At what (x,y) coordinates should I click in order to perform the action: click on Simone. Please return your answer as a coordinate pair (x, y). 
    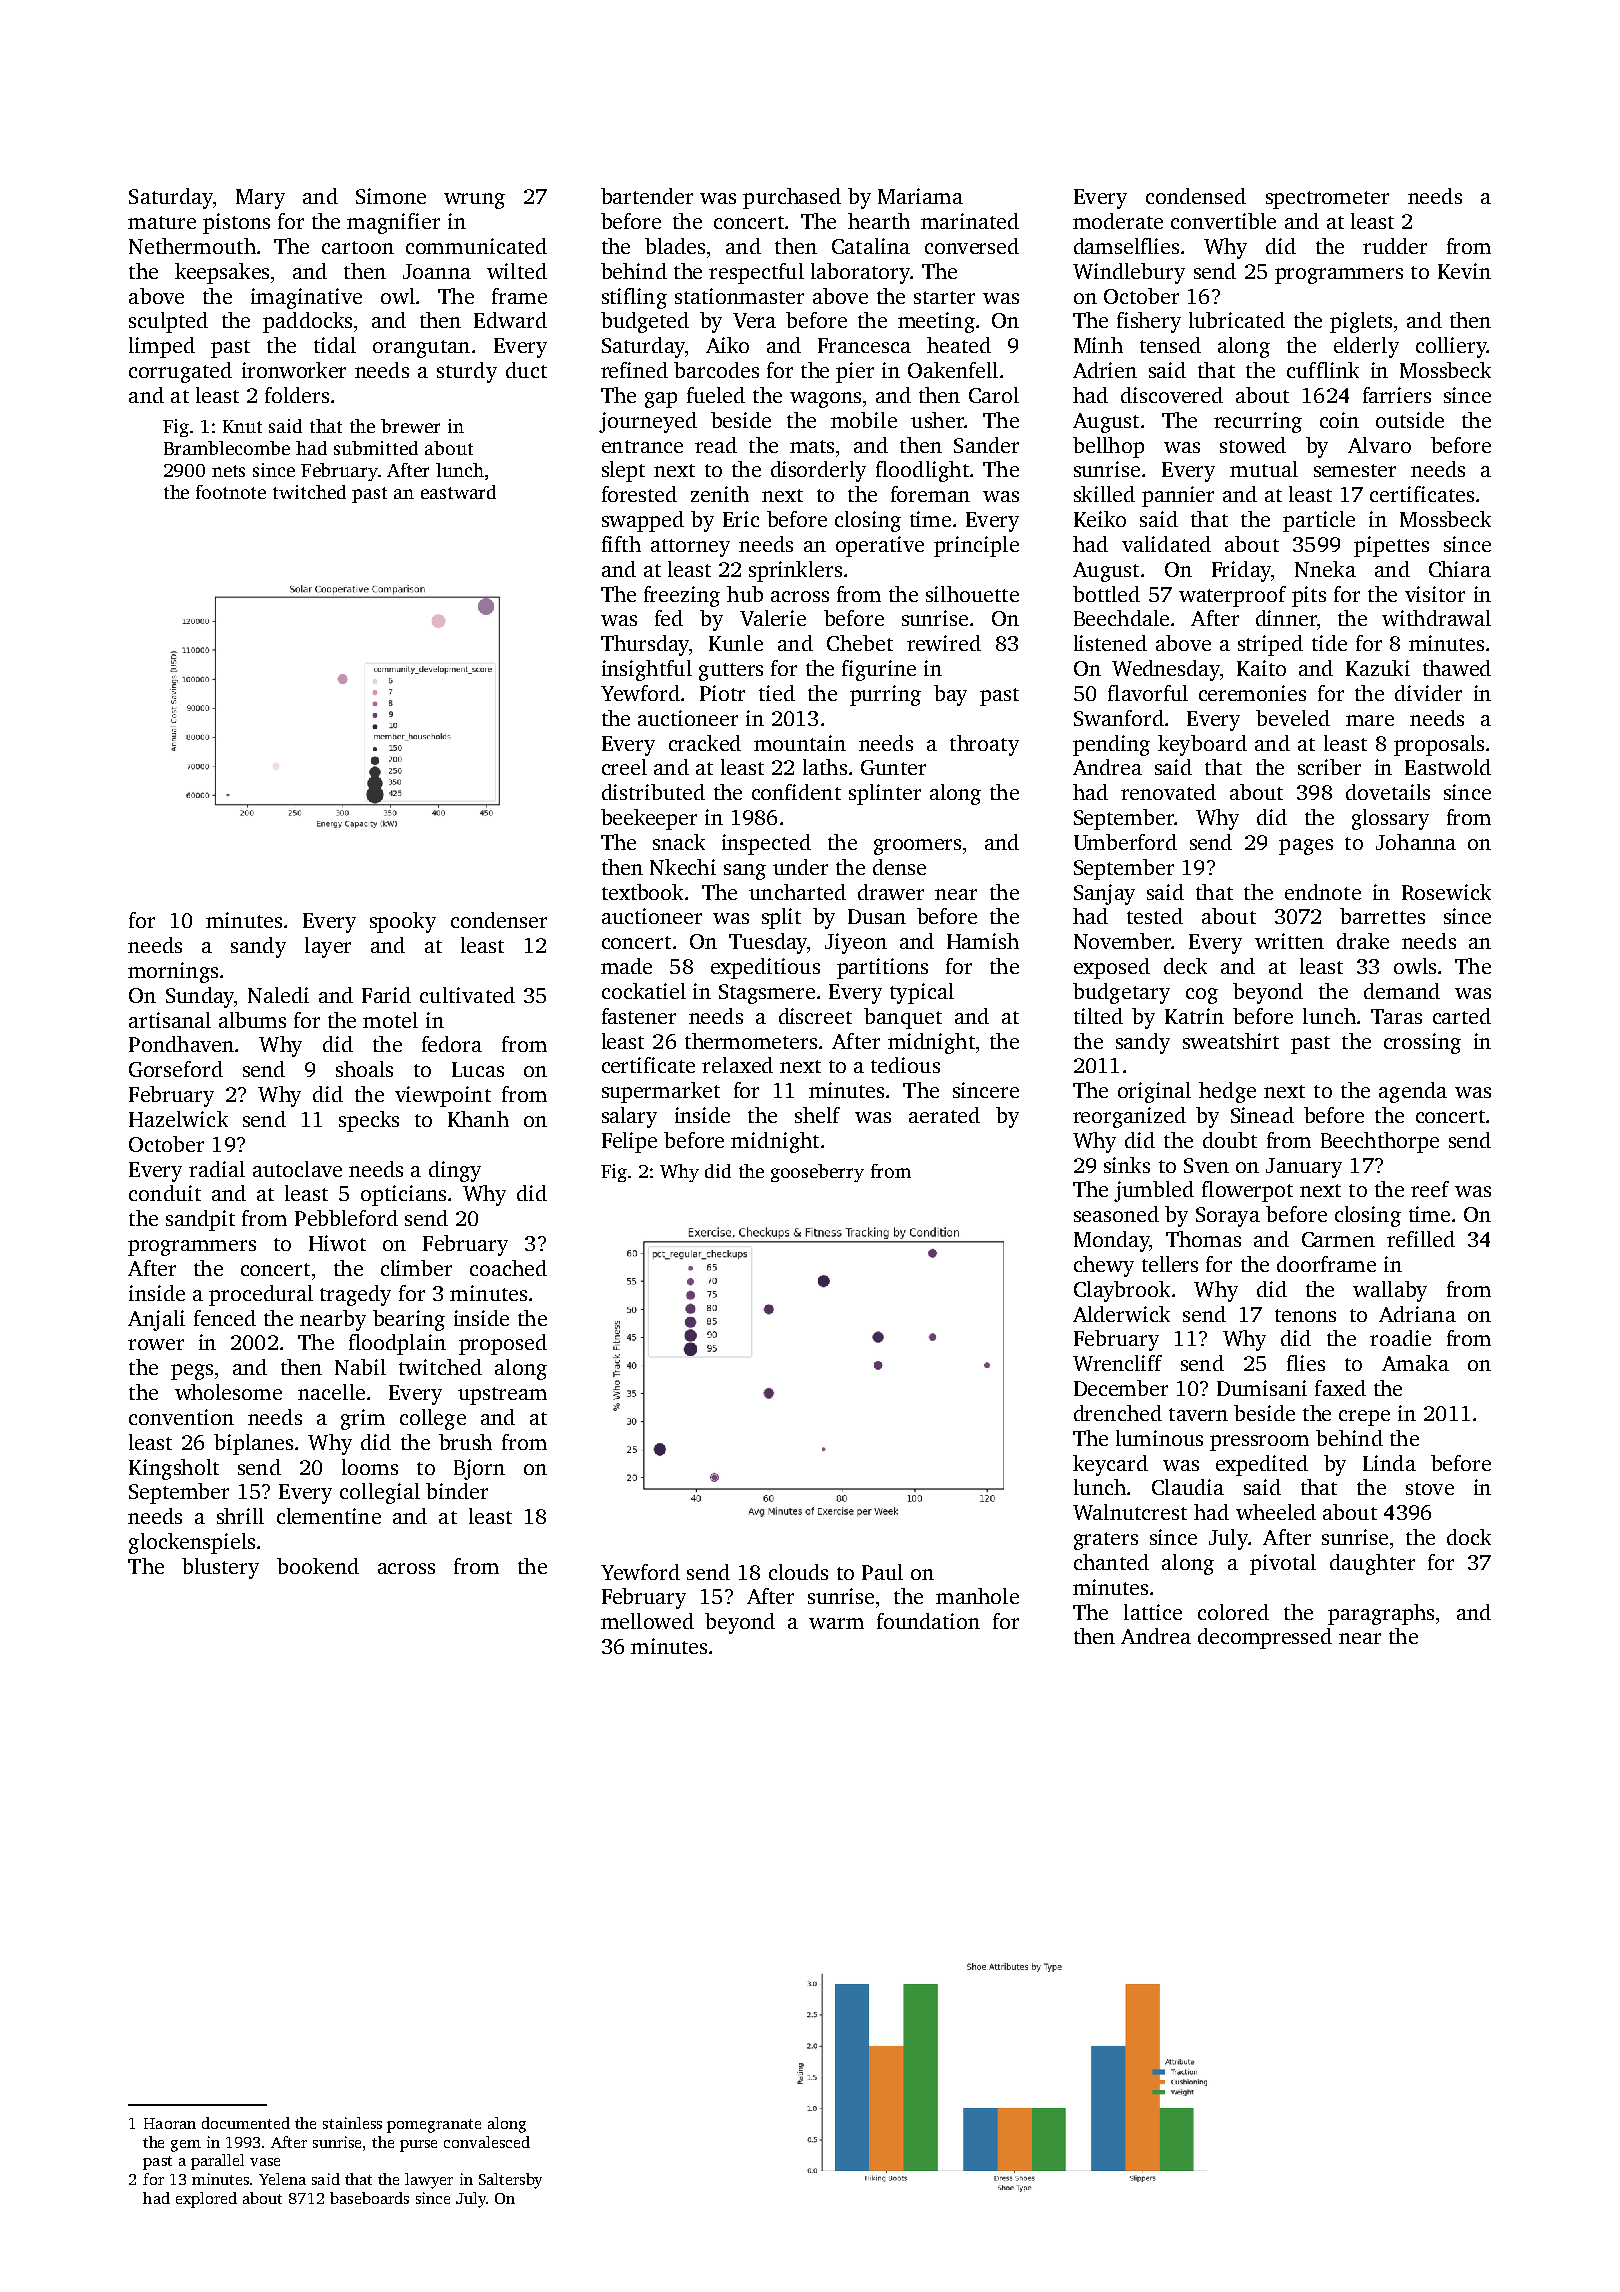
    Looking at the image, I should click on (391, 196).
